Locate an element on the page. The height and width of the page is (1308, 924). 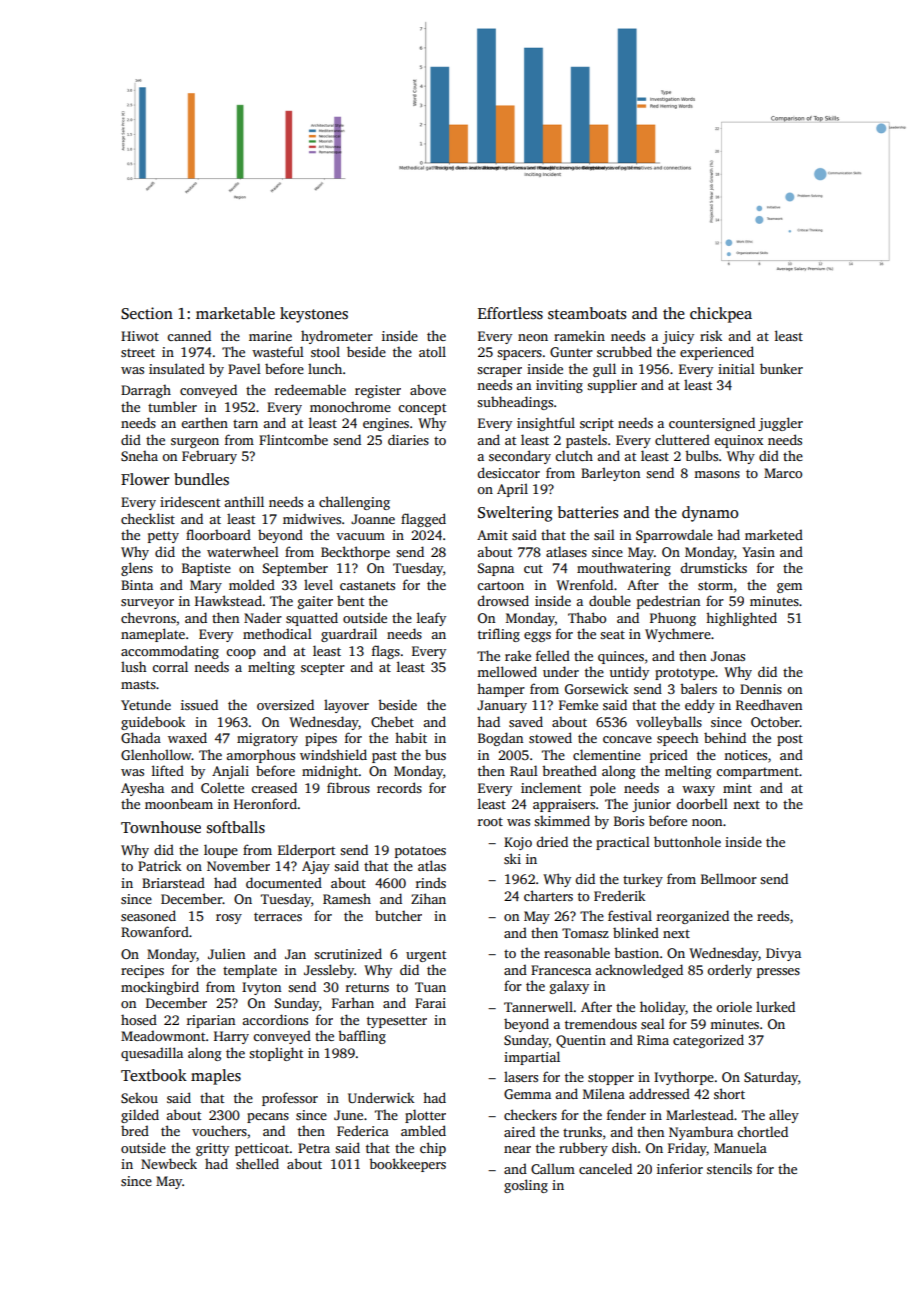
Tannerwell is located at coordinates (538, 1006).
